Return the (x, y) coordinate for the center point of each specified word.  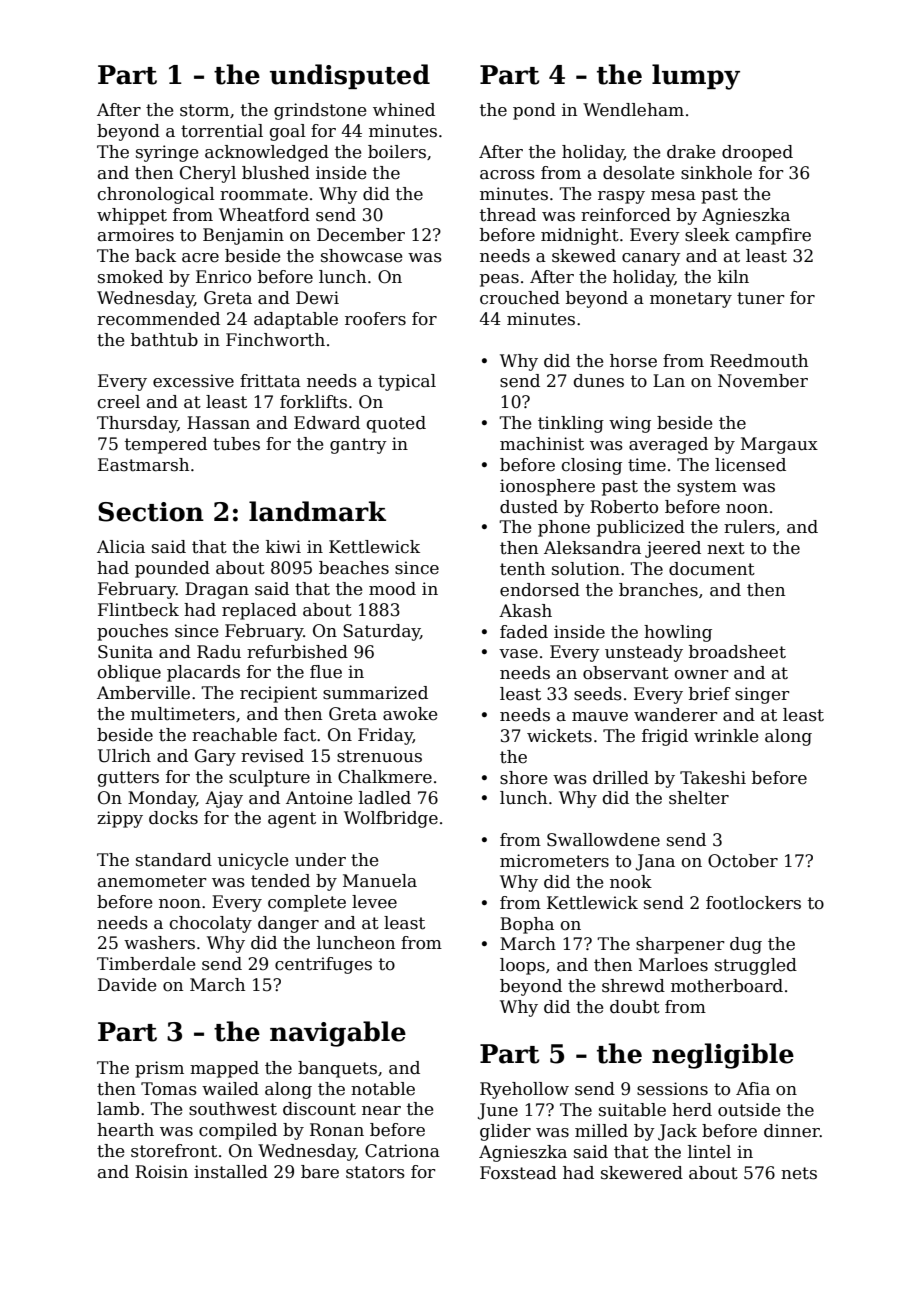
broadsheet (737, 652)
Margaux (779, 445)
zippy (120, 819)
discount (319, 1109)
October (743, 861)
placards (203, 673)
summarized (375, 693)
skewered (642, 1173)
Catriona (402, 1151)
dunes (599, 381)
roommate (264, 194)
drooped (757, 153)
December (361, 235)
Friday (385, 736)
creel (119, 402)
